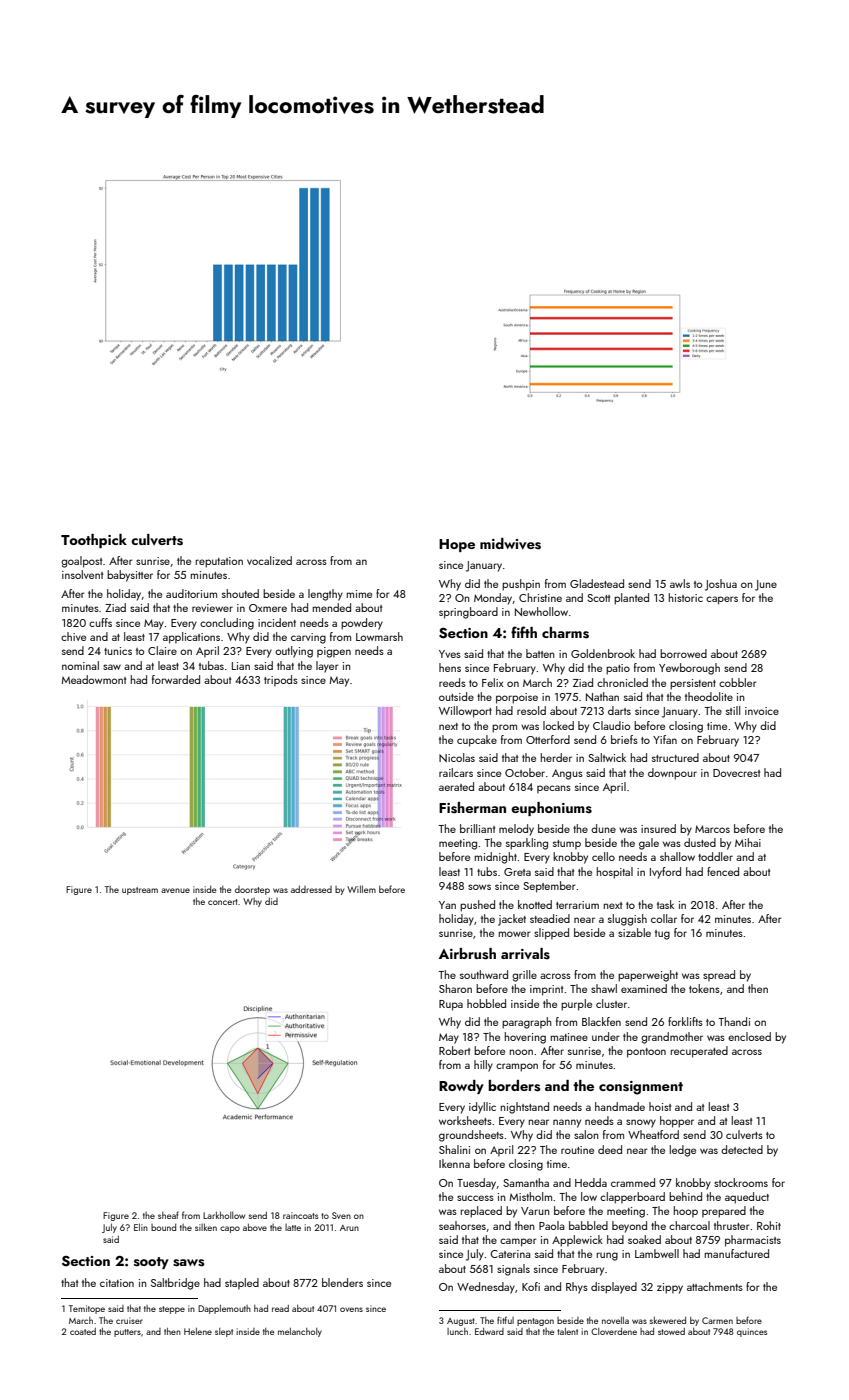  Describe the element at coordinates (689, 1225) in the screenshot. I see `charcoal` at that location.
